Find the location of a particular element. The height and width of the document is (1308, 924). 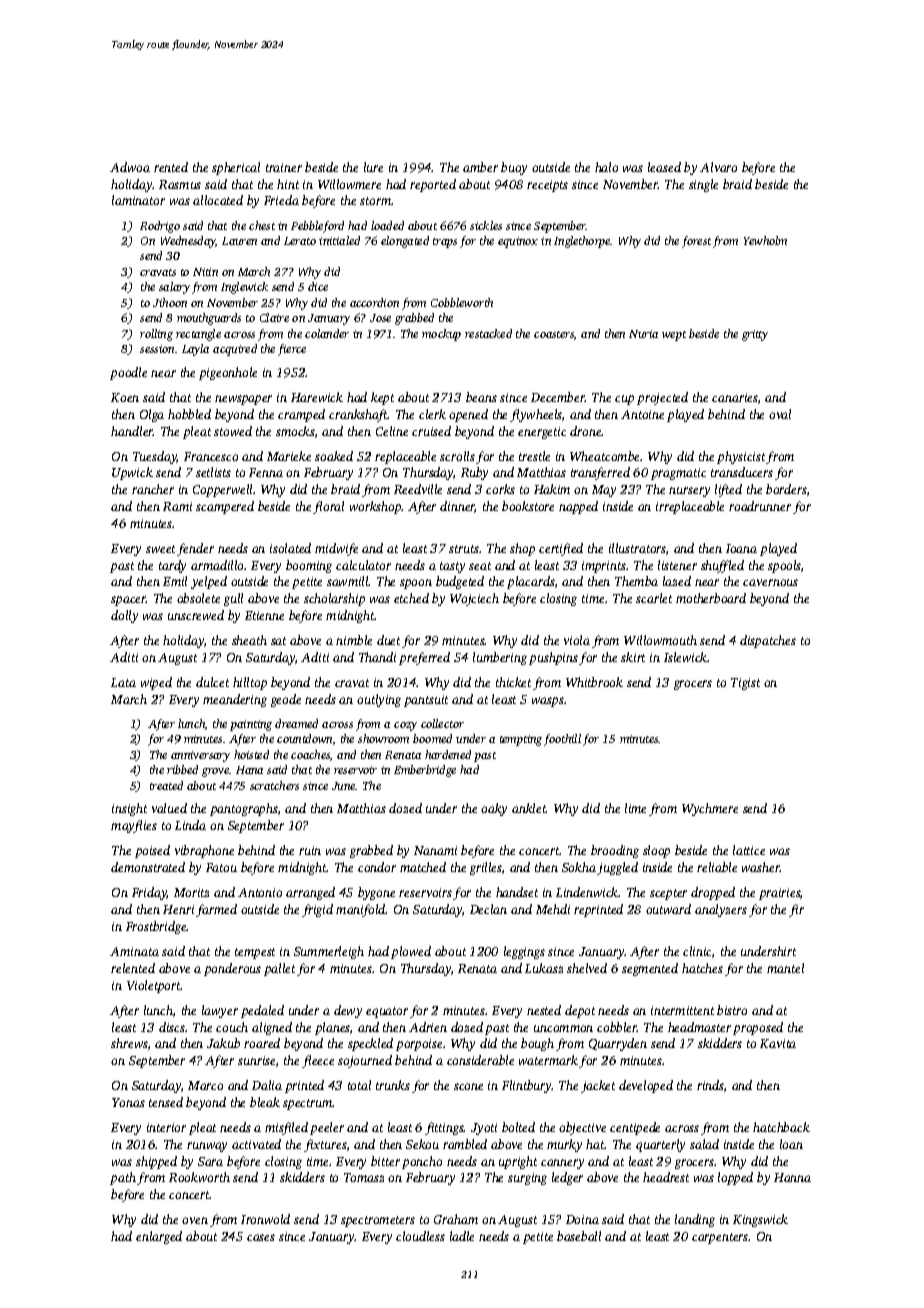

Adwoa is located at coordinates (130, 167).
